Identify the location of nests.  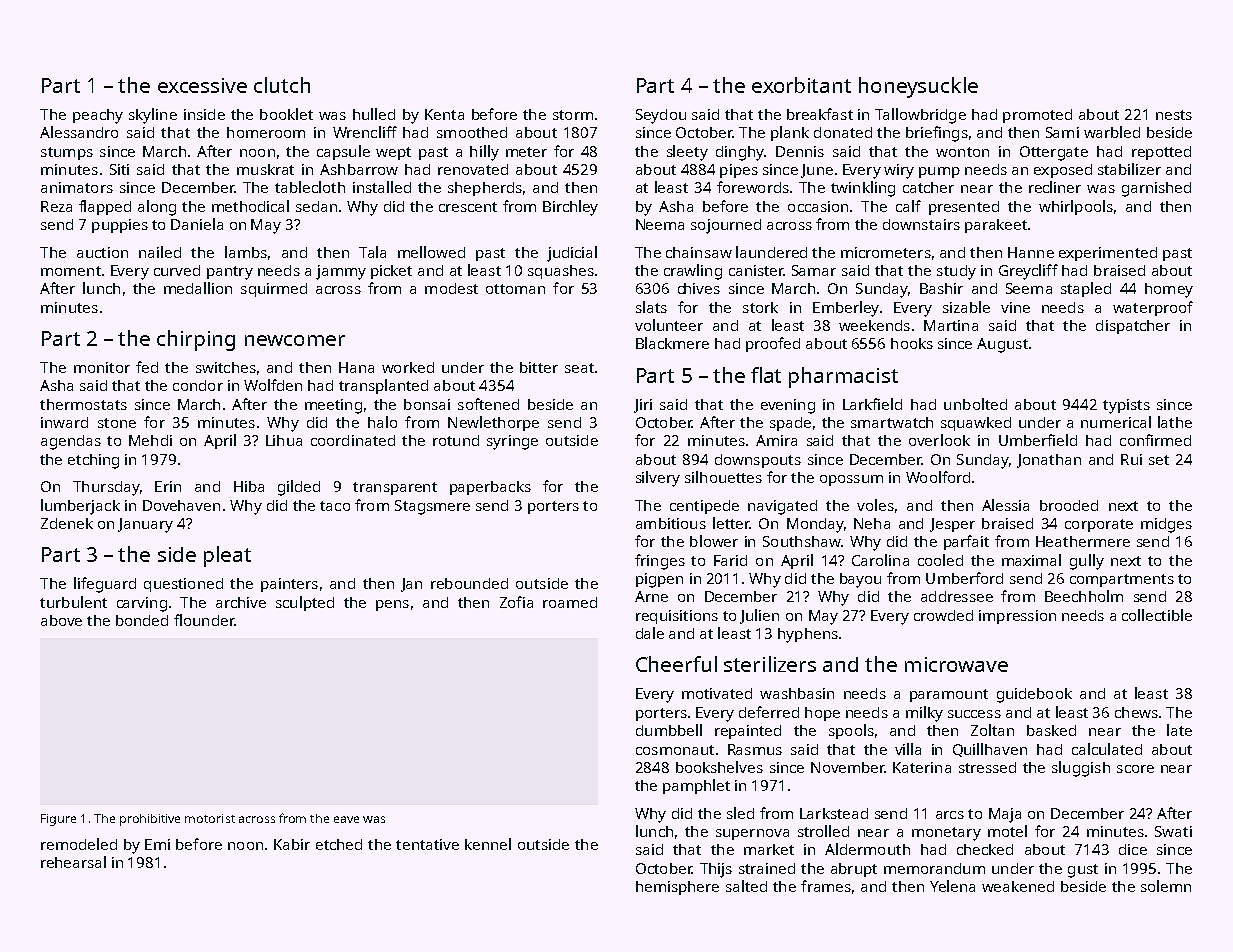
(1174, 115).
